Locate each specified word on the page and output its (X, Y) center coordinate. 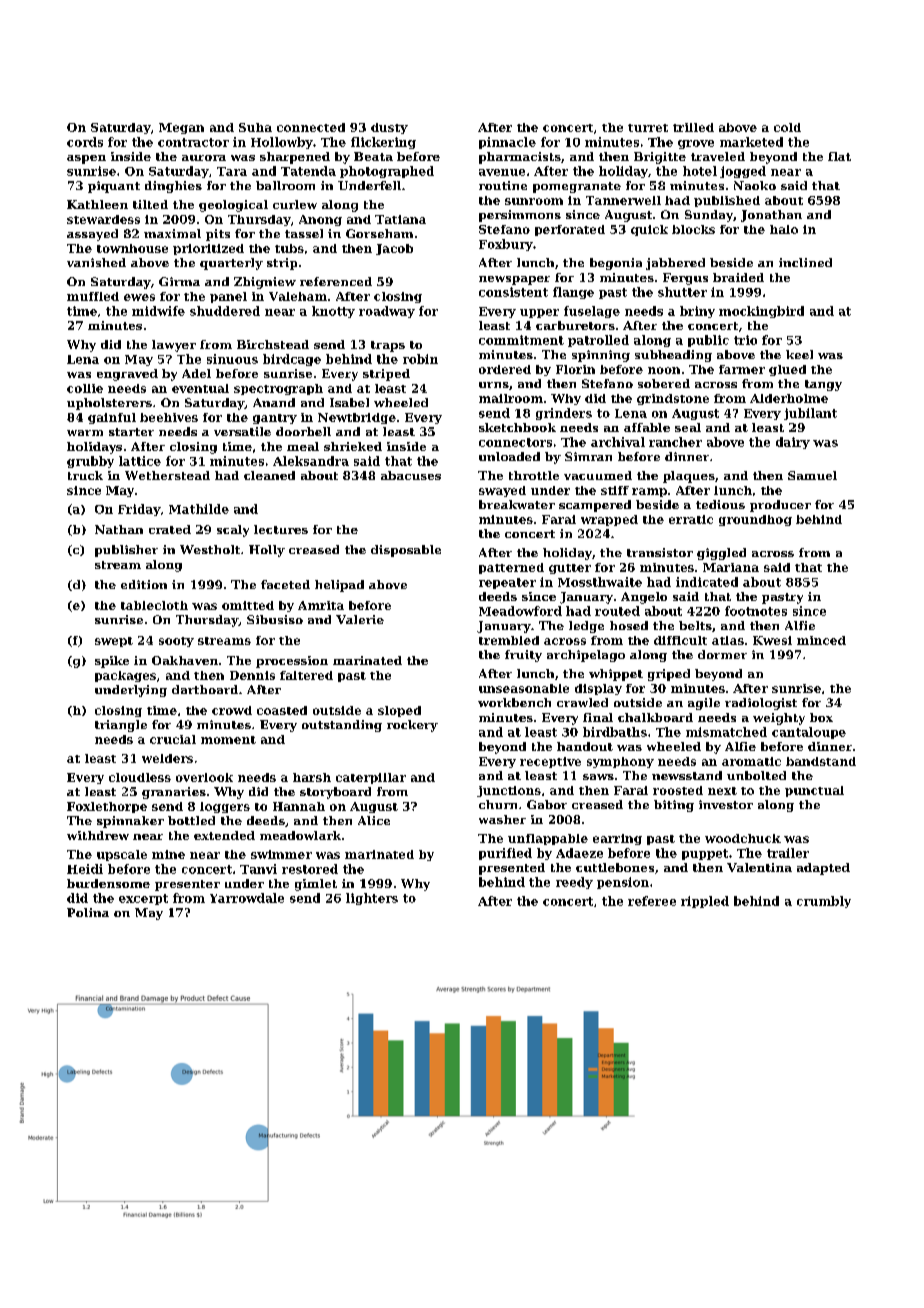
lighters (372, 899)
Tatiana (400, 219)
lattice (140, 461)
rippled (705, 902)
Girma (179, 281)
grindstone (673, 399)
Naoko (755, 185)
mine (168, 854)
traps (388, 346)
